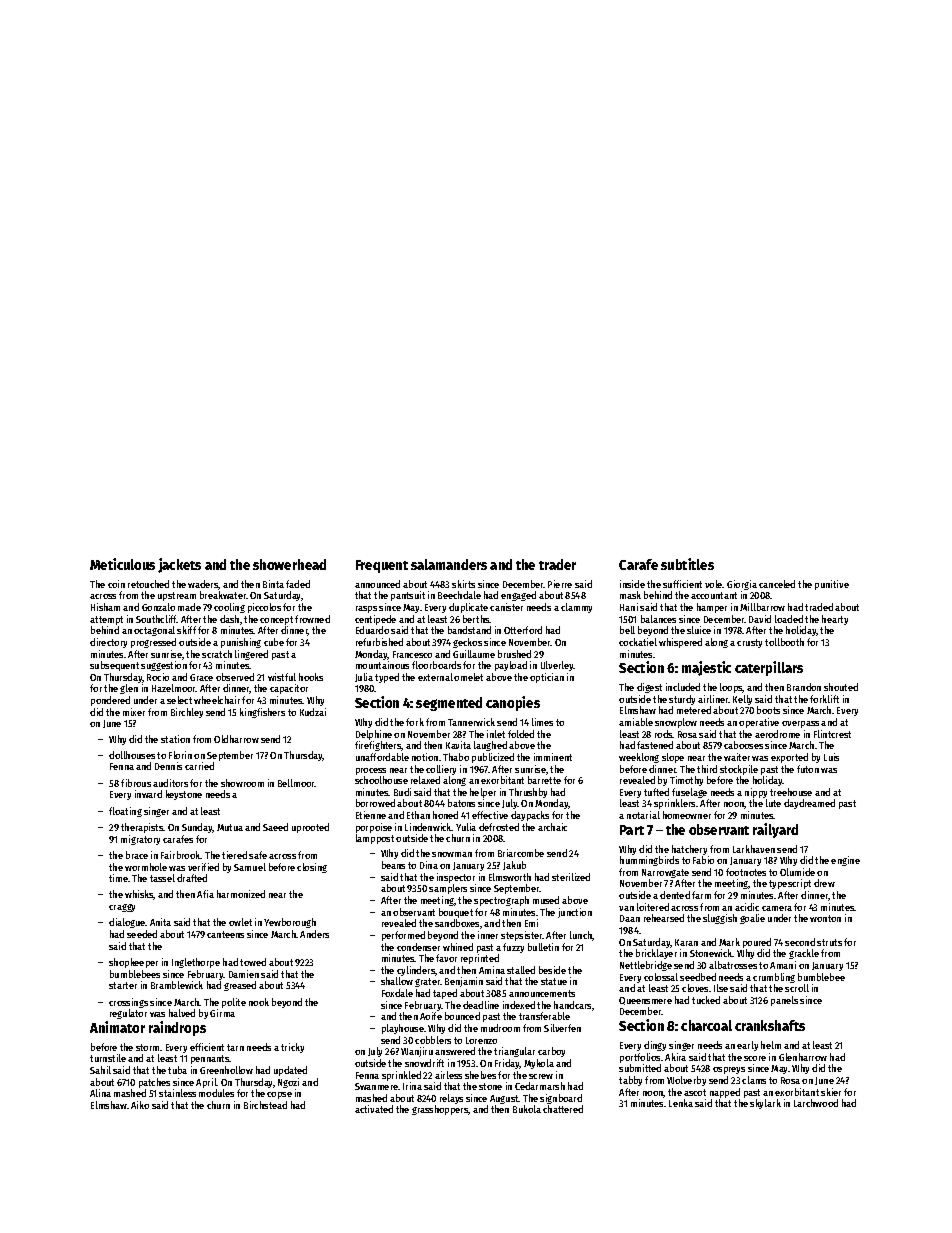  Describe the element at coordinates (289, 564) in the page. I see `showerhead` at that location.
